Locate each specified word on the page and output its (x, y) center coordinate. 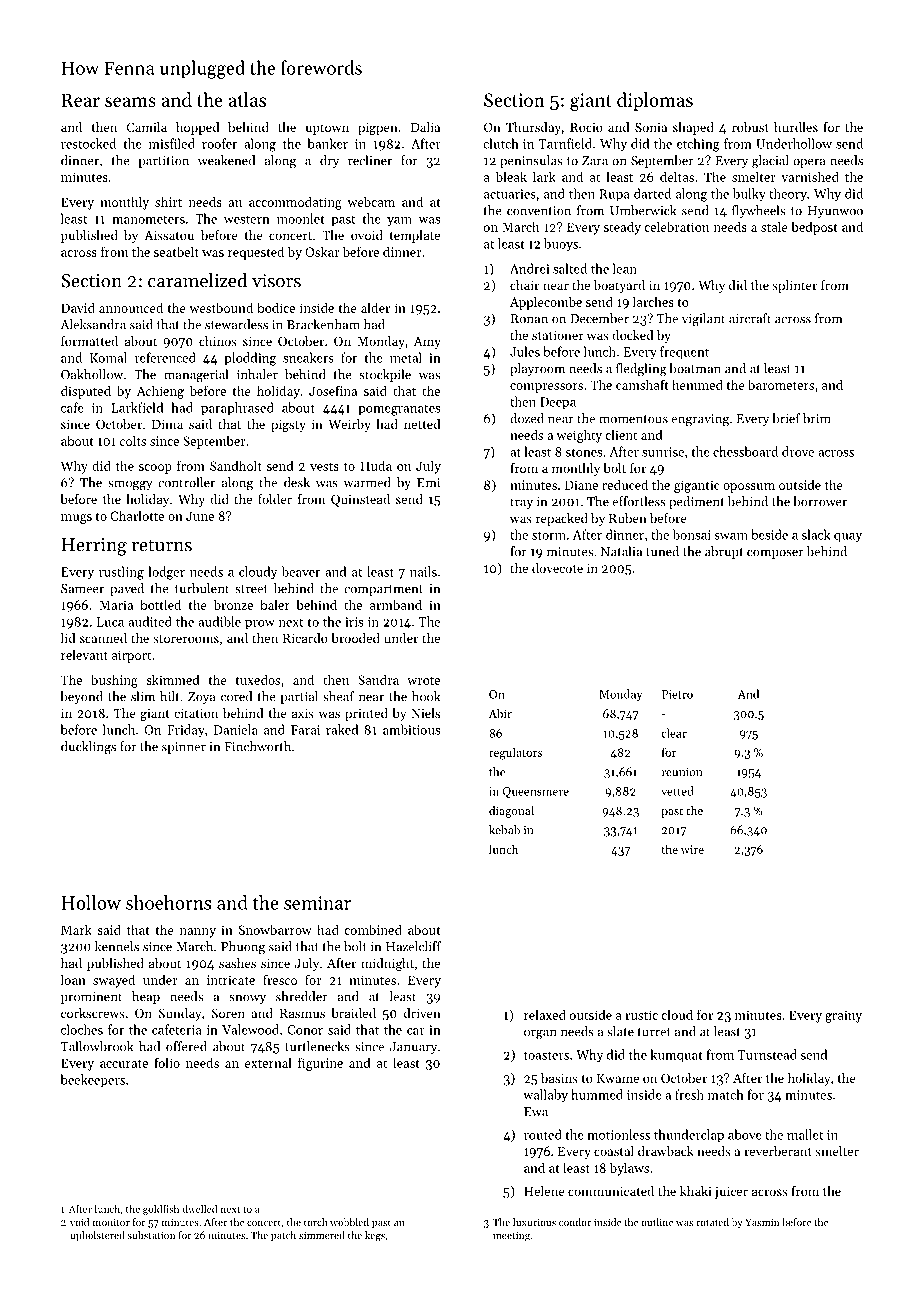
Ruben (628, 518)
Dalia (425, 127)
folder (275, 499)
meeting (511, 1237)
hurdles (796, 127)
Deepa (558, 403)
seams (130, 102)
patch (283, 1236)
